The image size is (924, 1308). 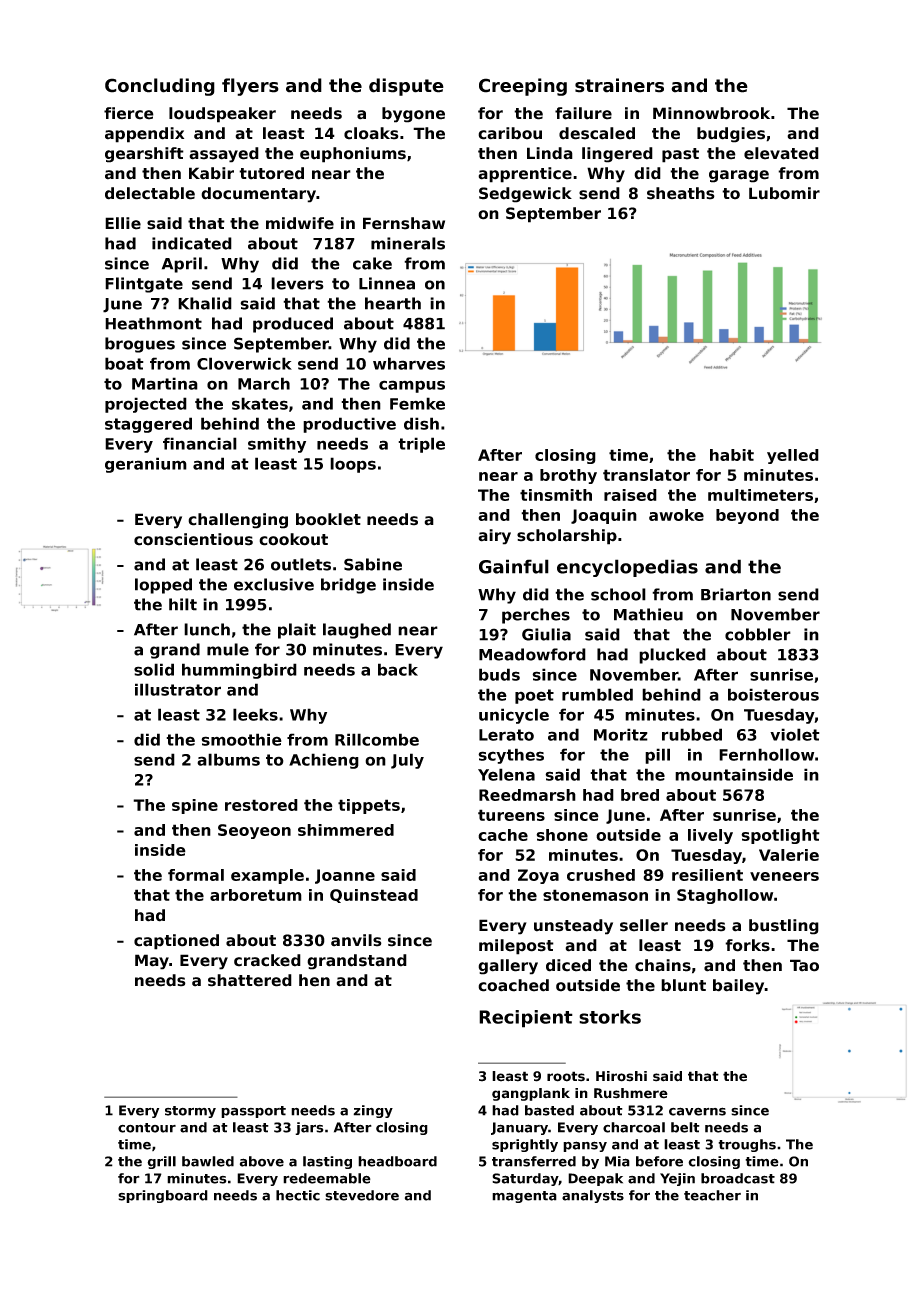 I want to click on sprightly, so click(x=525, y=1145).
